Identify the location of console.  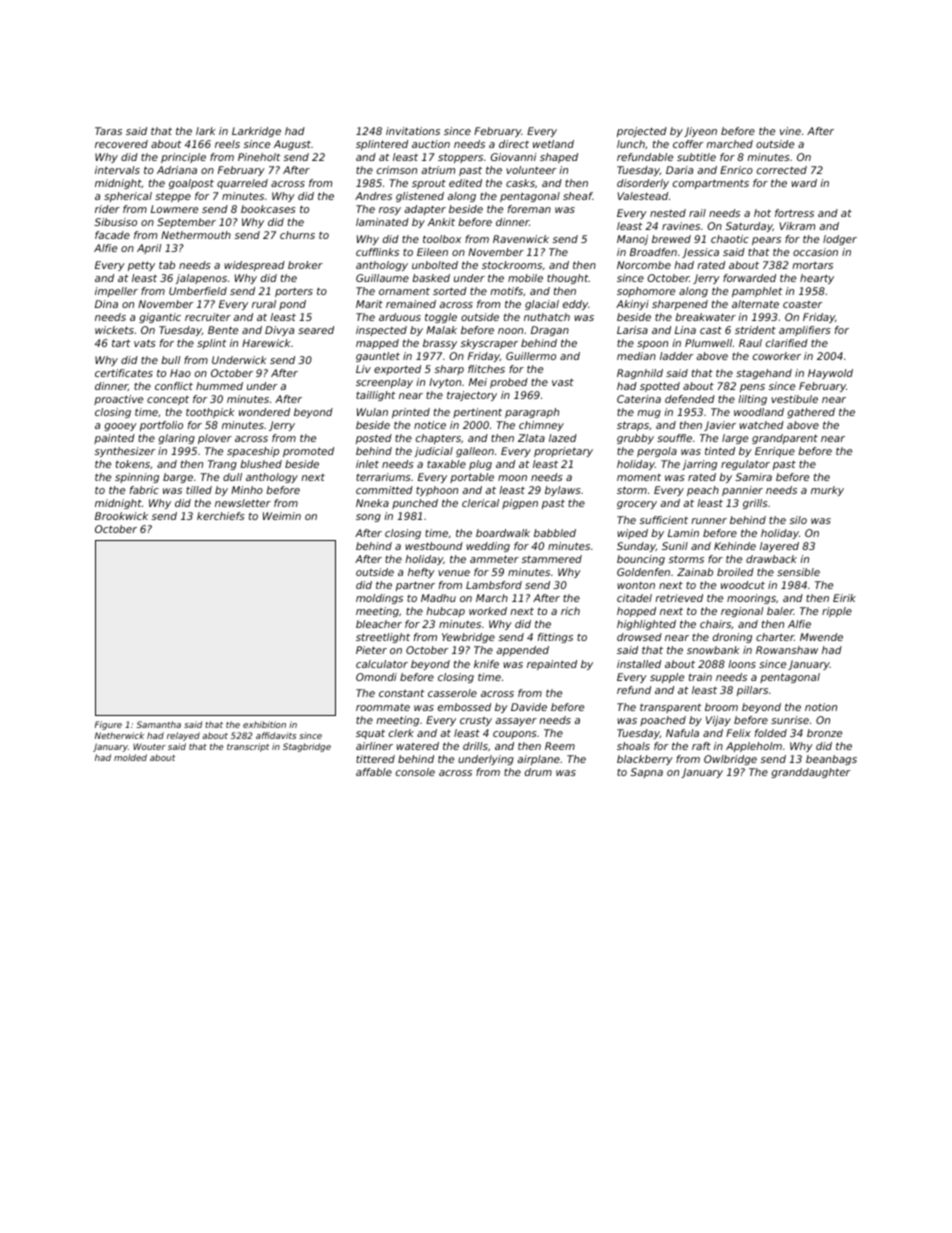
(415, 772).
